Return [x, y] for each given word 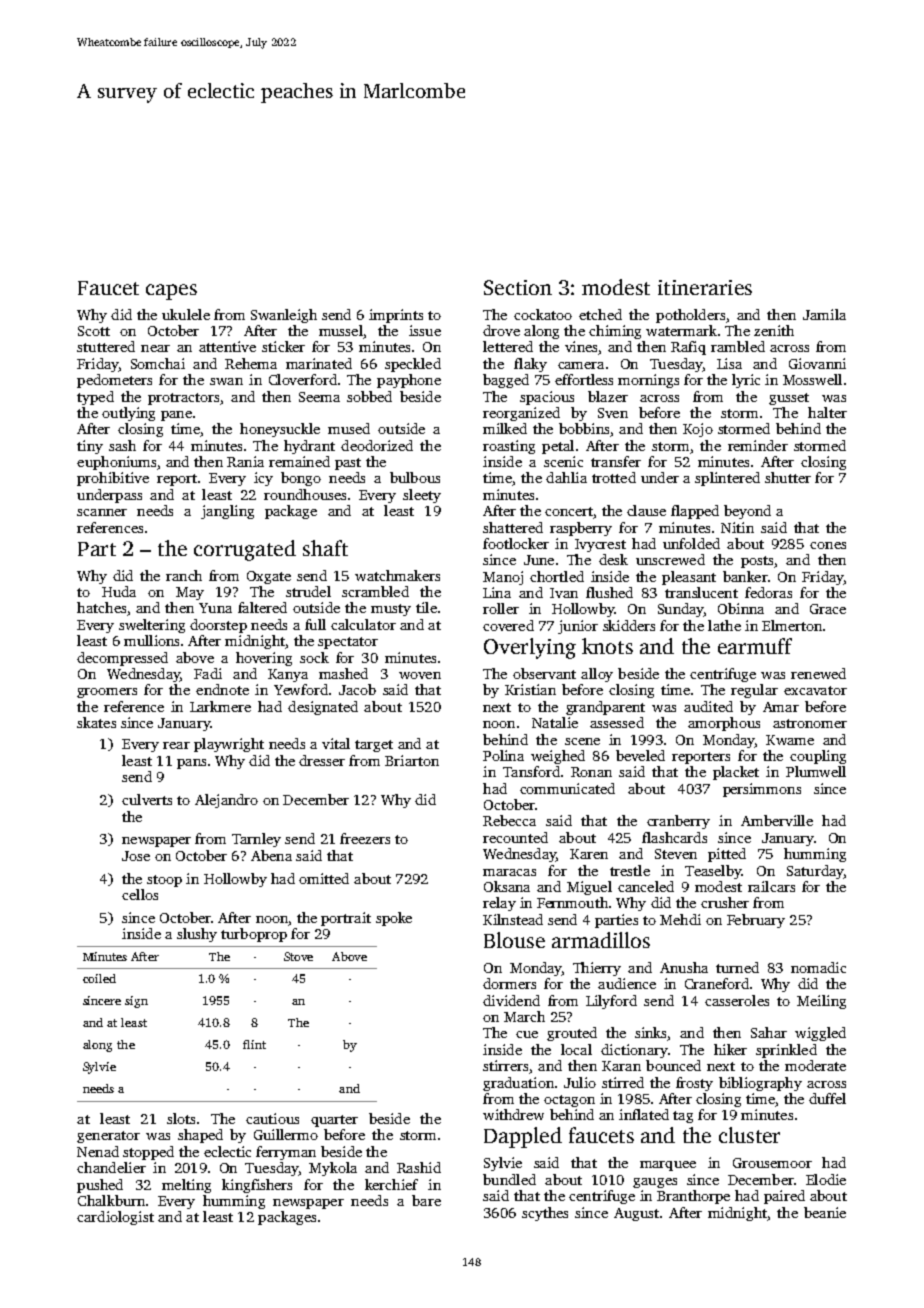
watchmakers [397, 575]
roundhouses [305, 494]
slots [181, 1118]
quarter [334, 1121]
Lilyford [611, 1002]
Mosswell [812, 379]
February [756, 921]
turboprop [254, 935]
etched [600, 314]
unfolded [691, 543]
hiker [730, 1049]
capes [171, 292]
